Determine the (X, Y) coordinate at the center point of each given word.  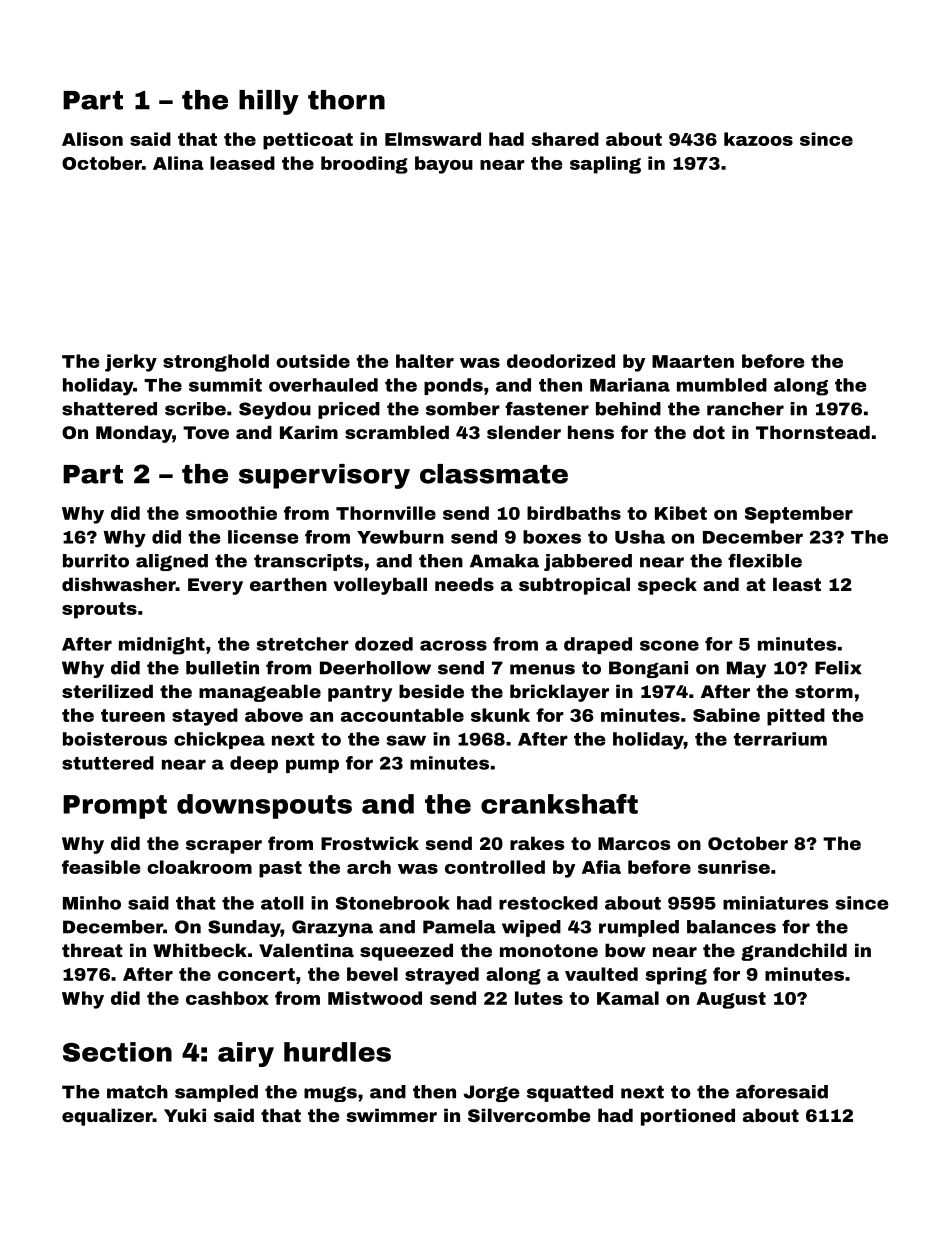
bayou (444, 165)
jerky (131, 363)
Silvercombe (529, 1115)
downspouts (264, 806)
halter (425, 361)
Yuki (185, 1115)
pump (312, 766)
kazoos (758, 139)
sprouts (99, 610)
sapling (605, 165)
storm (824, 691)
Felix (838, 668)
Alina (178, 163)
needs (464, 584)
